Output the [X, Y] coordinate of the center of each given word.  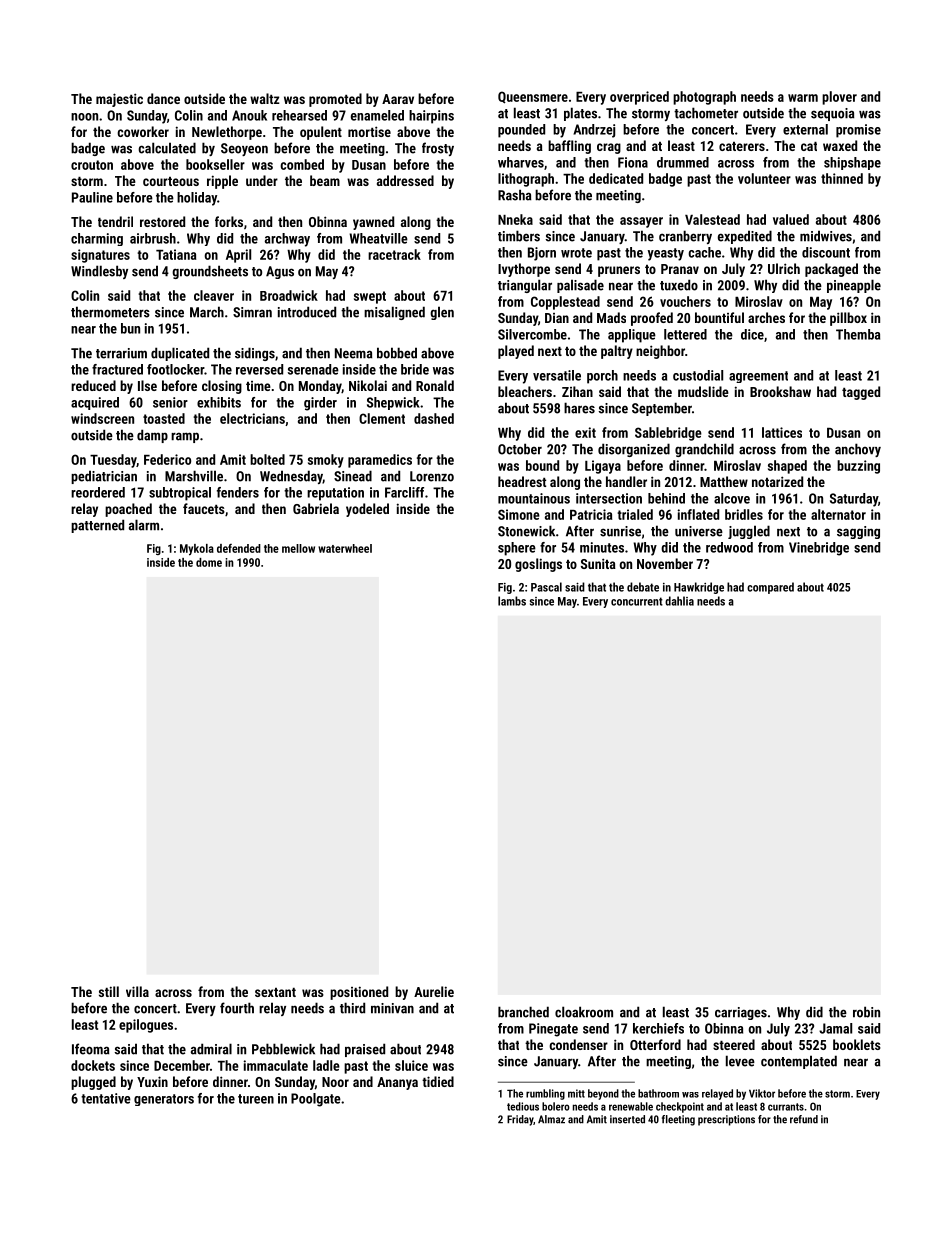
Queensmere [533, 97]
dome [209, 562]
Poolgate [316, 1100]
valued [791, 219]
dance [163, 98]
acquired [95, 403]
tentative [106, 1098]
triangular [525, 286]
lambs [512, 601]
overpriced [639, 98]
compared [770, 588]
